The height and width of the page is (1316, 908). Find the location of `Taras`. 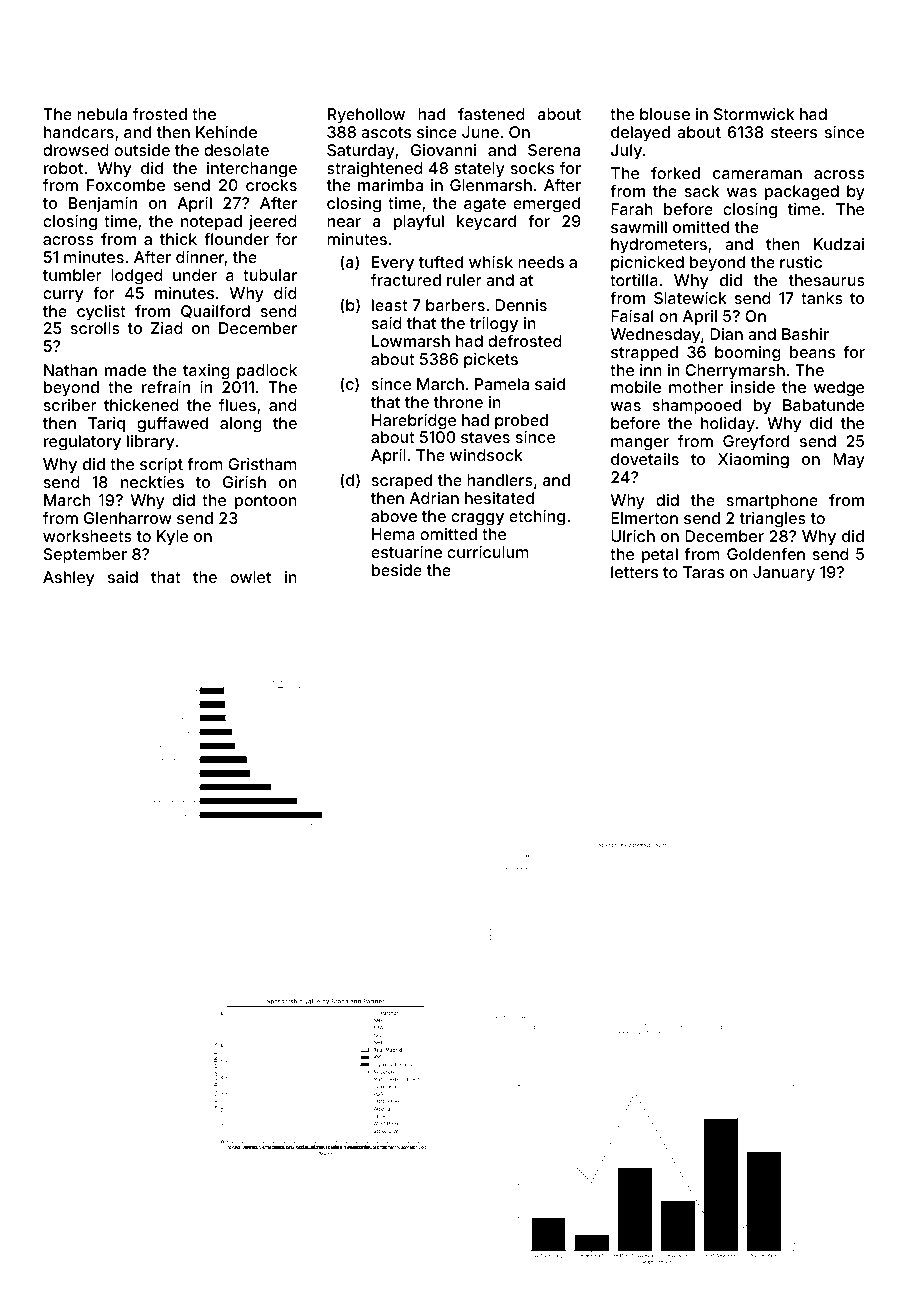

Taras is located at coordinates (703, 572).
